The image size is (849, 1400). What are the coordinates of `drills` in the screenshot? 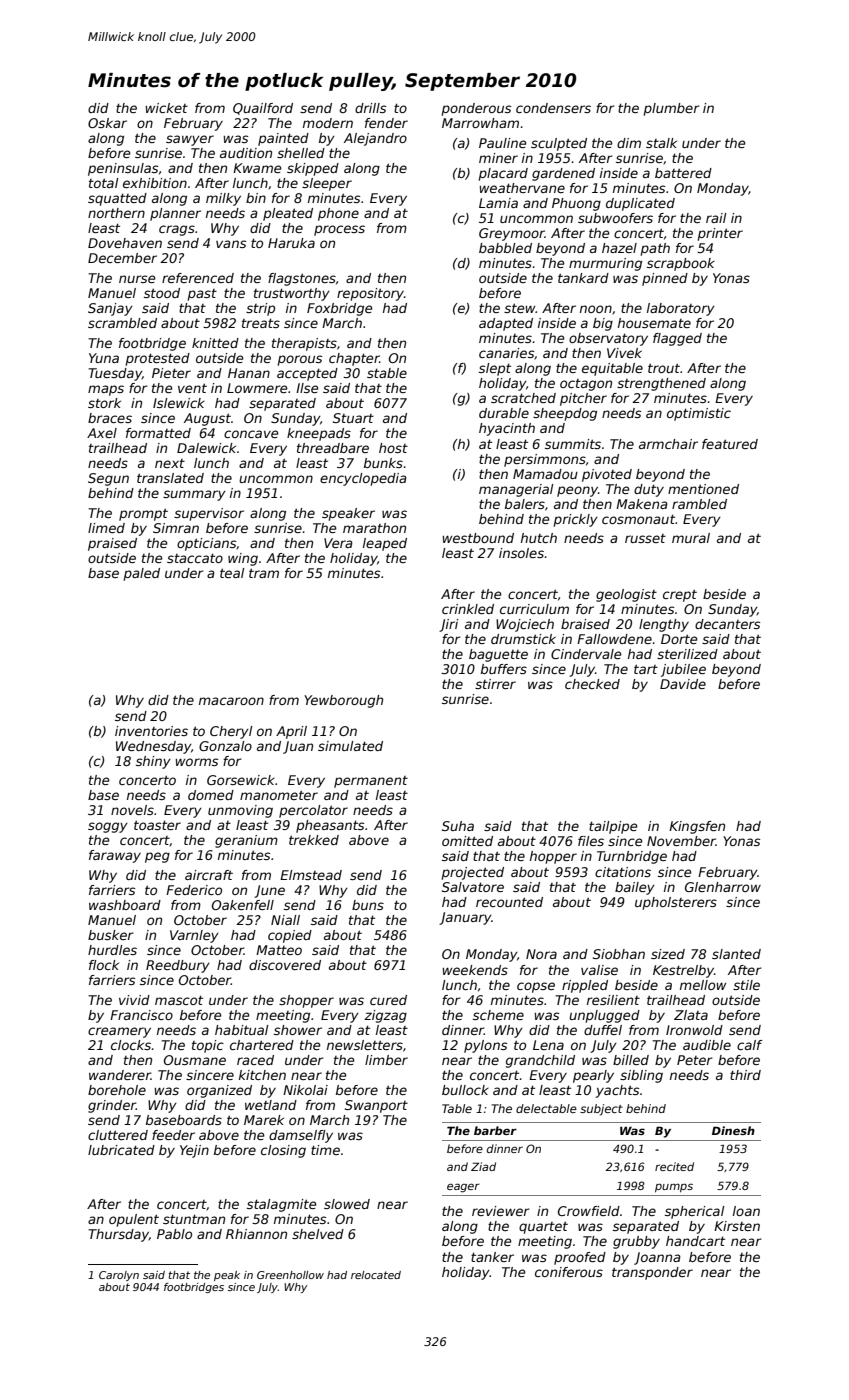 It's located at (370, 108).
